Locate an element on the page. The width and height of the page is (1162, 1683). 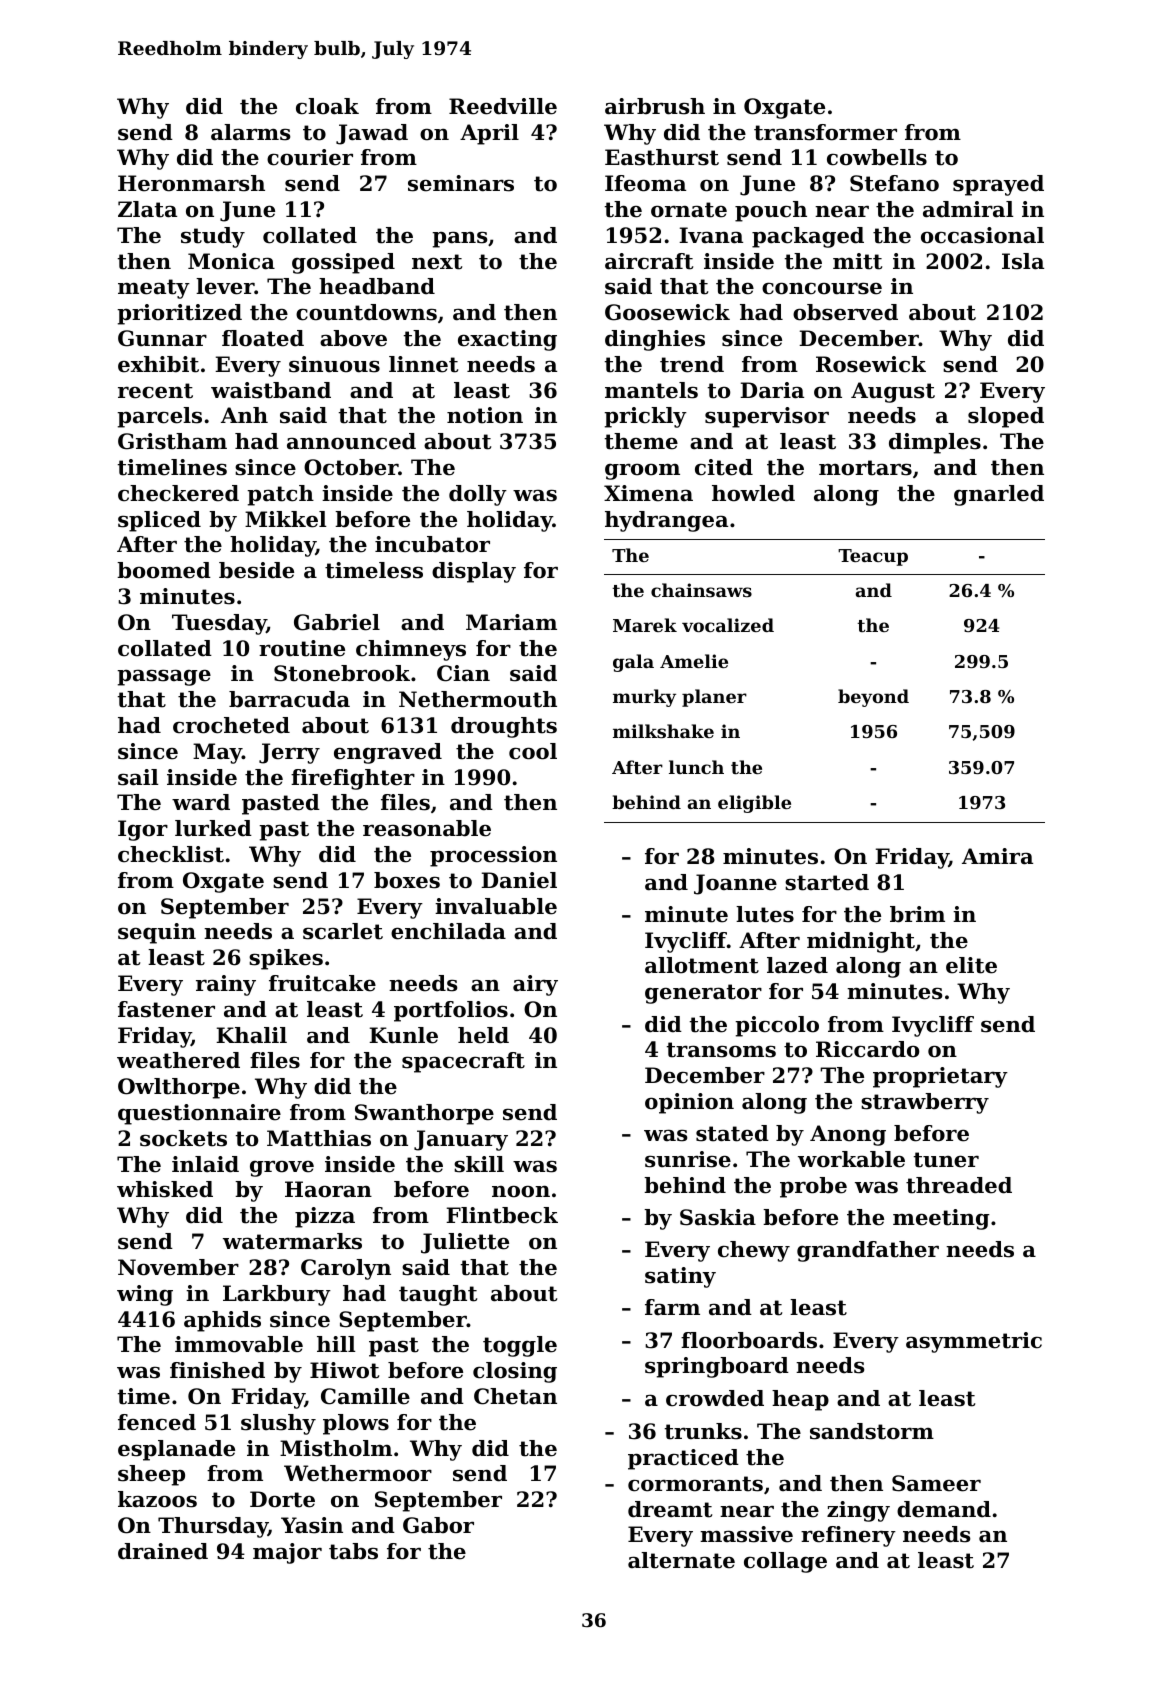
demand is located at coordinates (944, 1509).
